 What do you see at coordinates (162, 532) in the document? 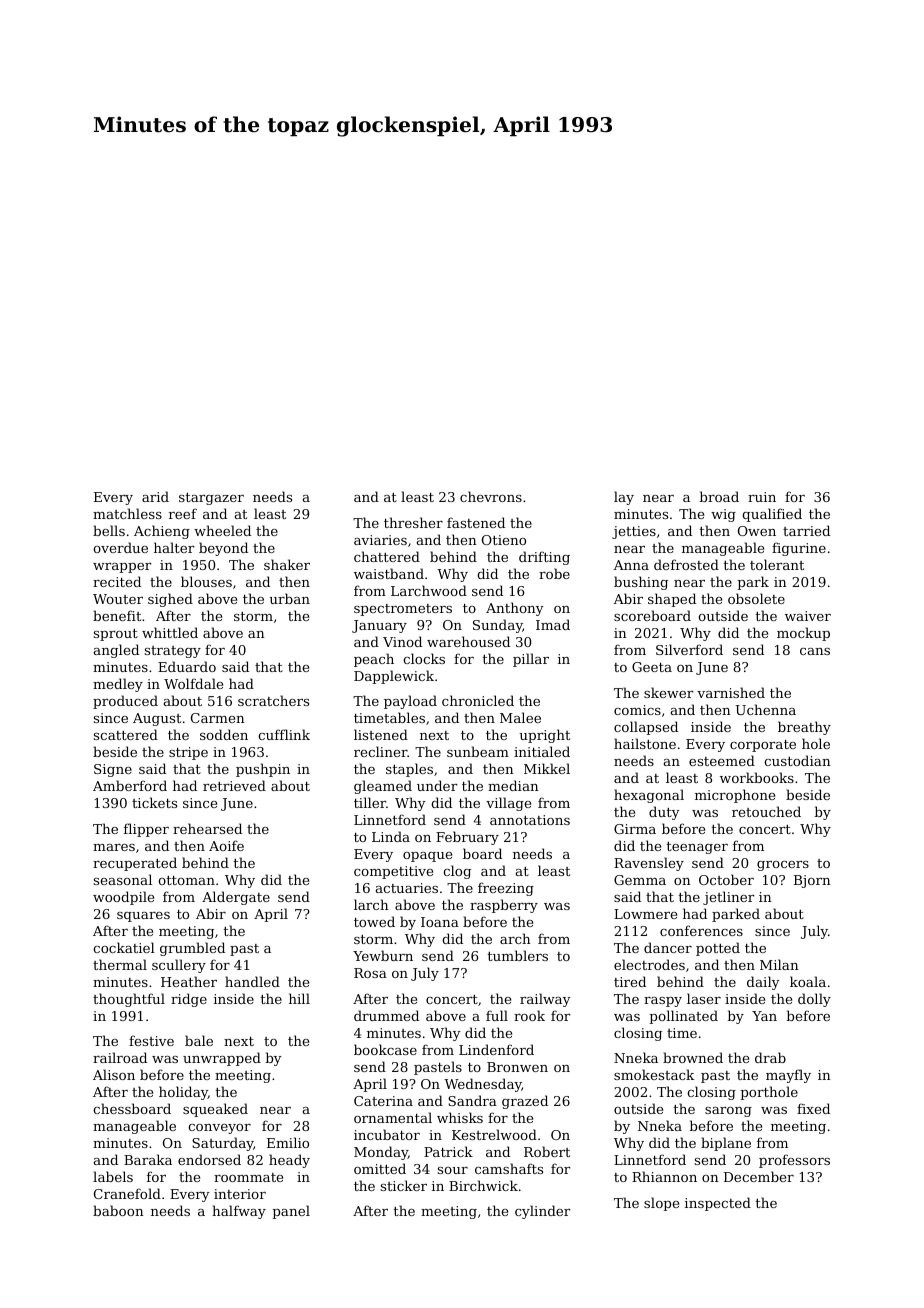
I see `Achieng` at bounding box center [162, 532].
